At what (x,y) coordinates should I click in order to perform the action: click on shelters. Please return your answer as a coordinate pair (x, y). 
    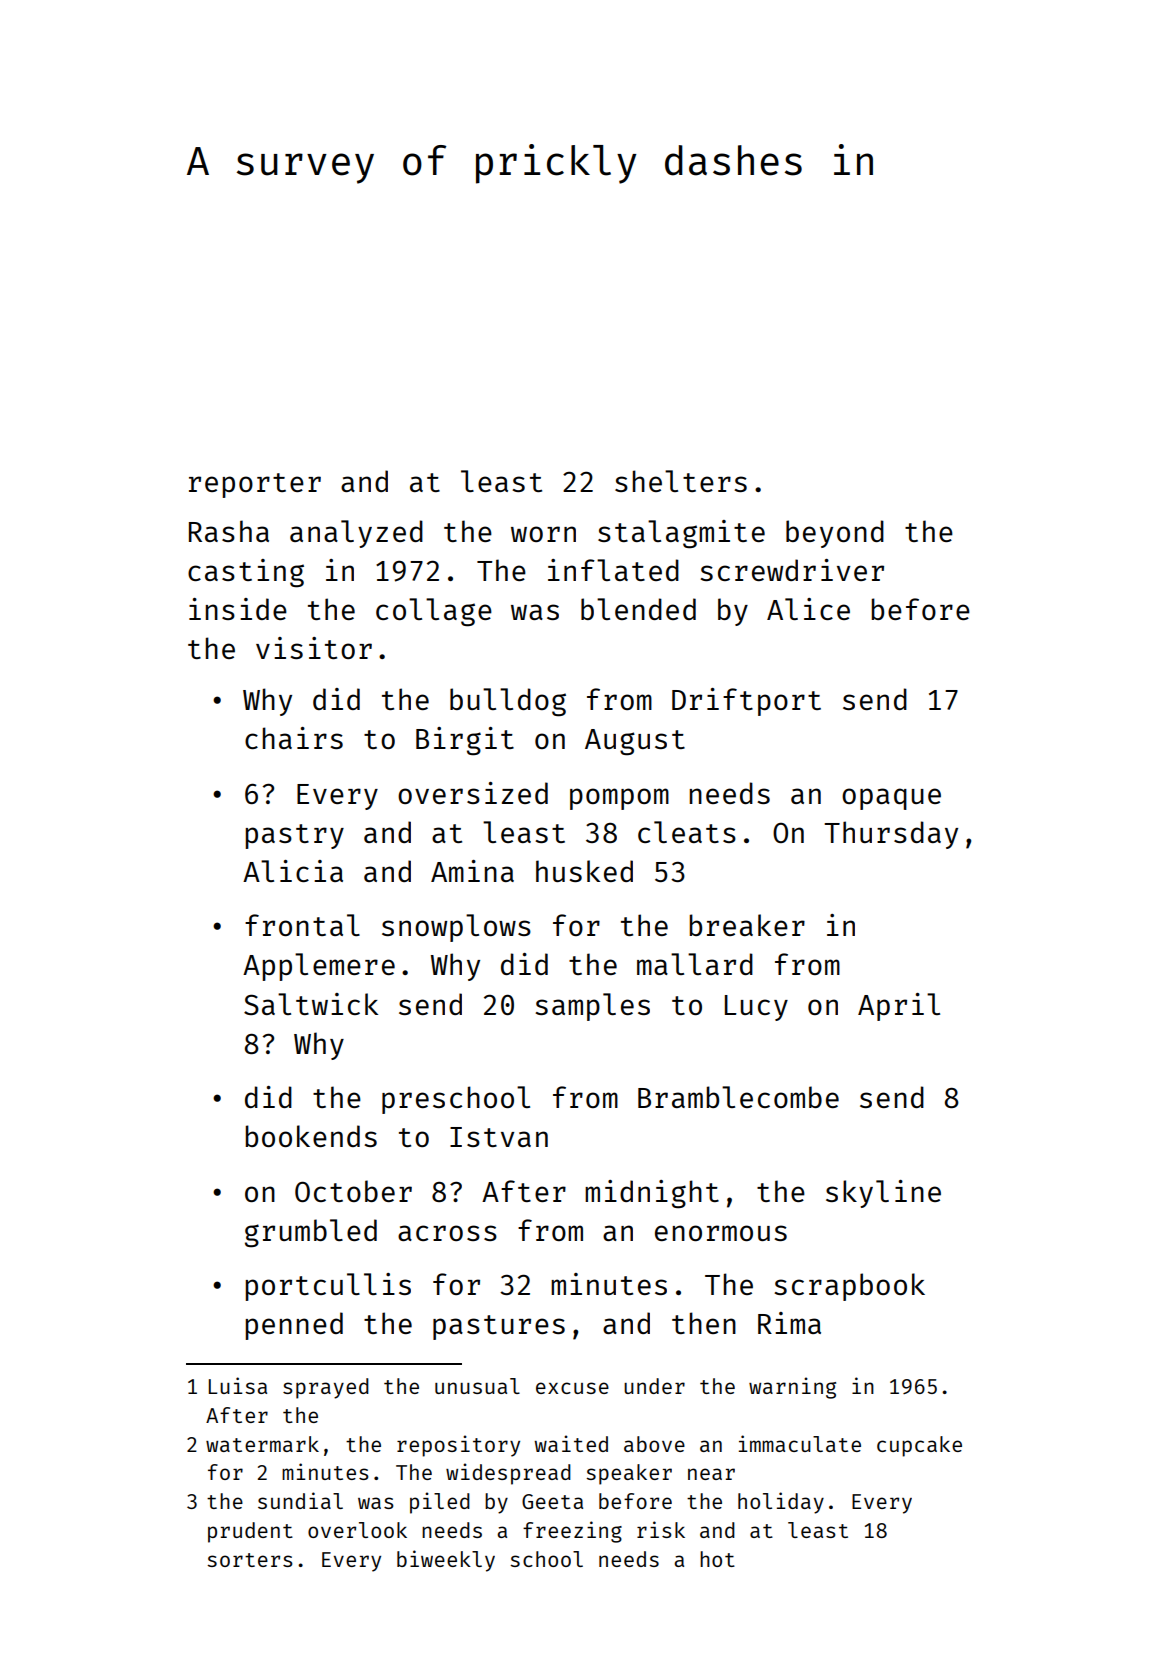
    Looking at the image, I should click on (681, 481).
